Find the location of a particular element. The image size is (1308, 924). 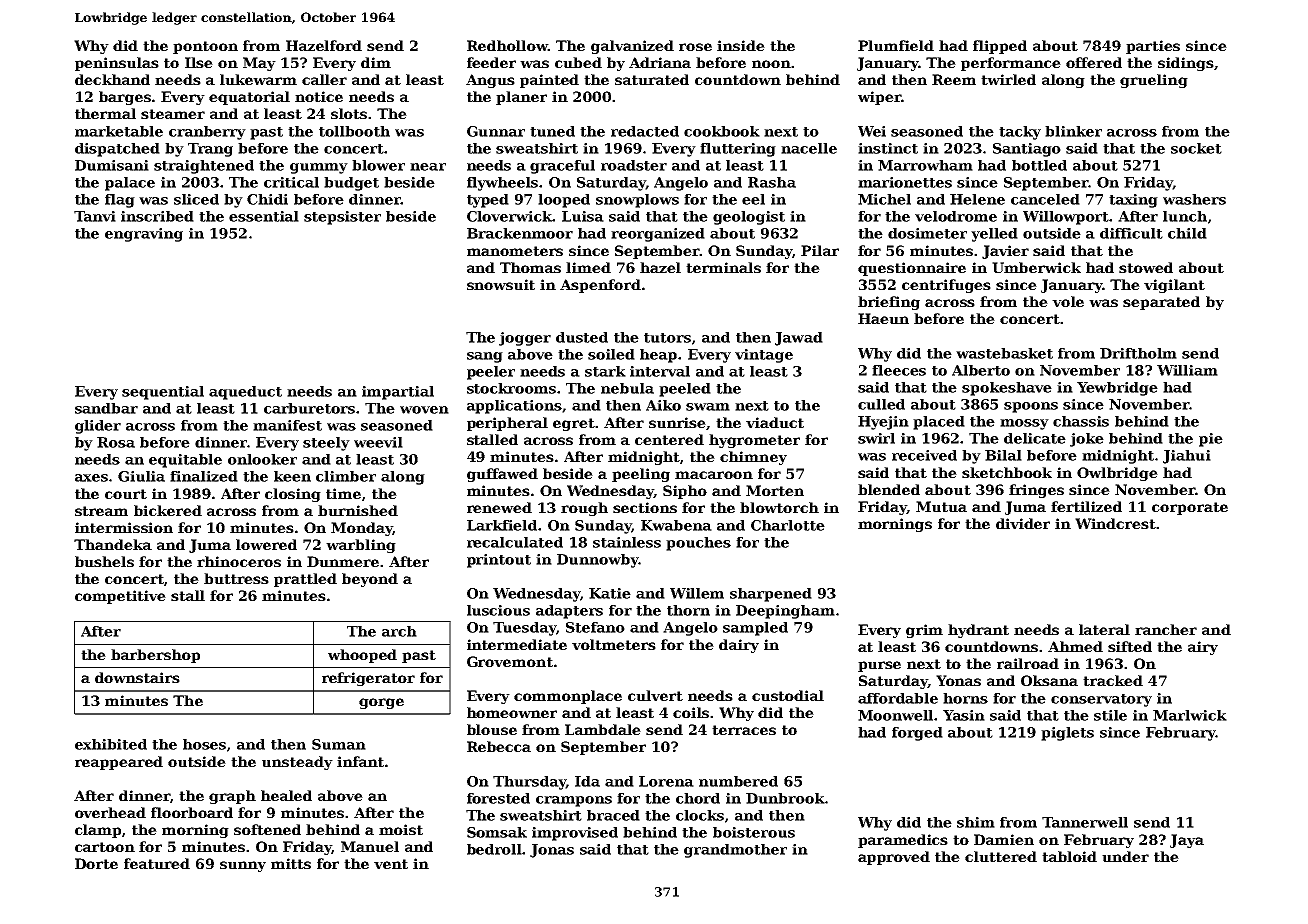

sequential is located at coordinates (163, 393).
